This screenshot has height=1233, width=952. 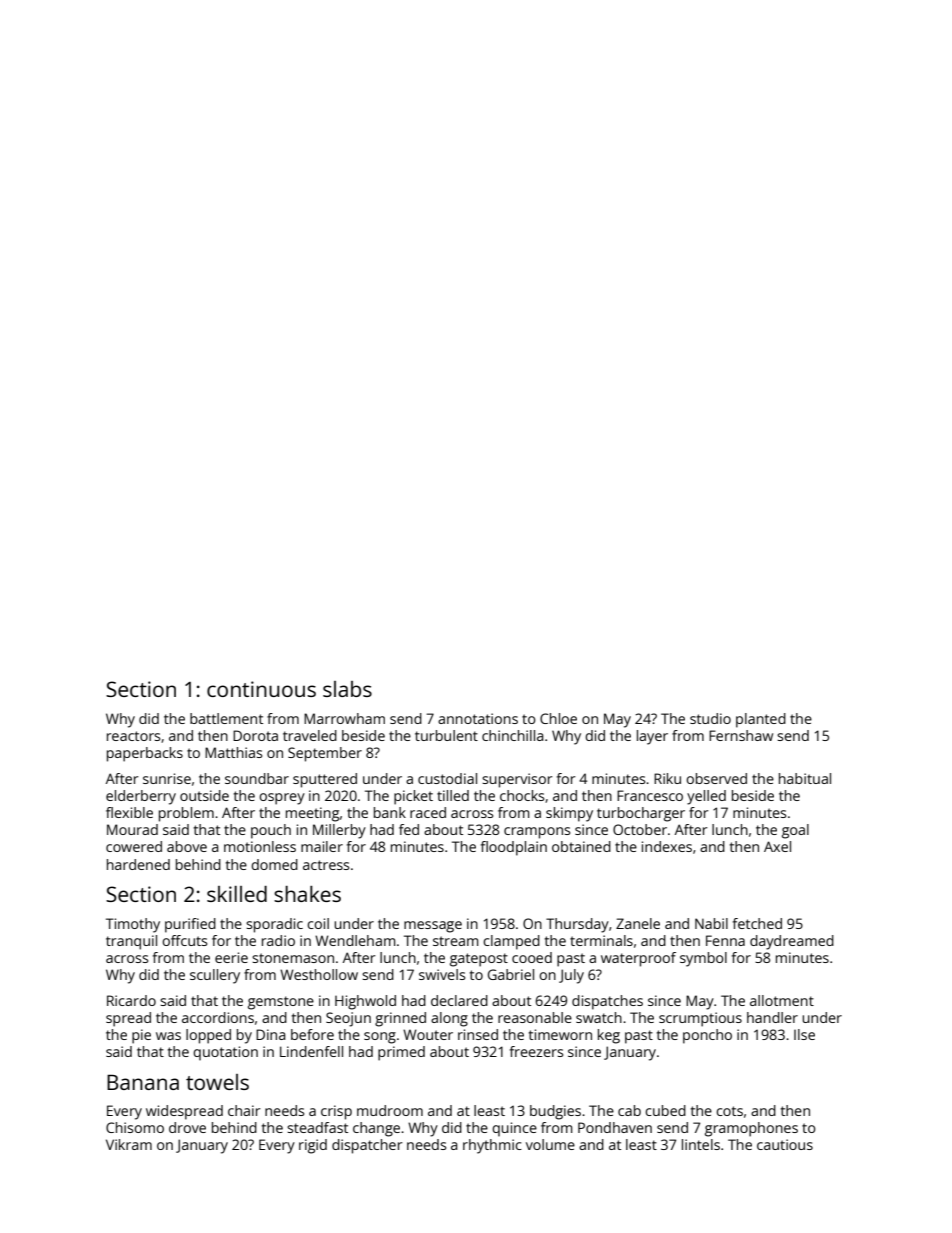 I want to click on sunrise, so click(x=167, y=778).
